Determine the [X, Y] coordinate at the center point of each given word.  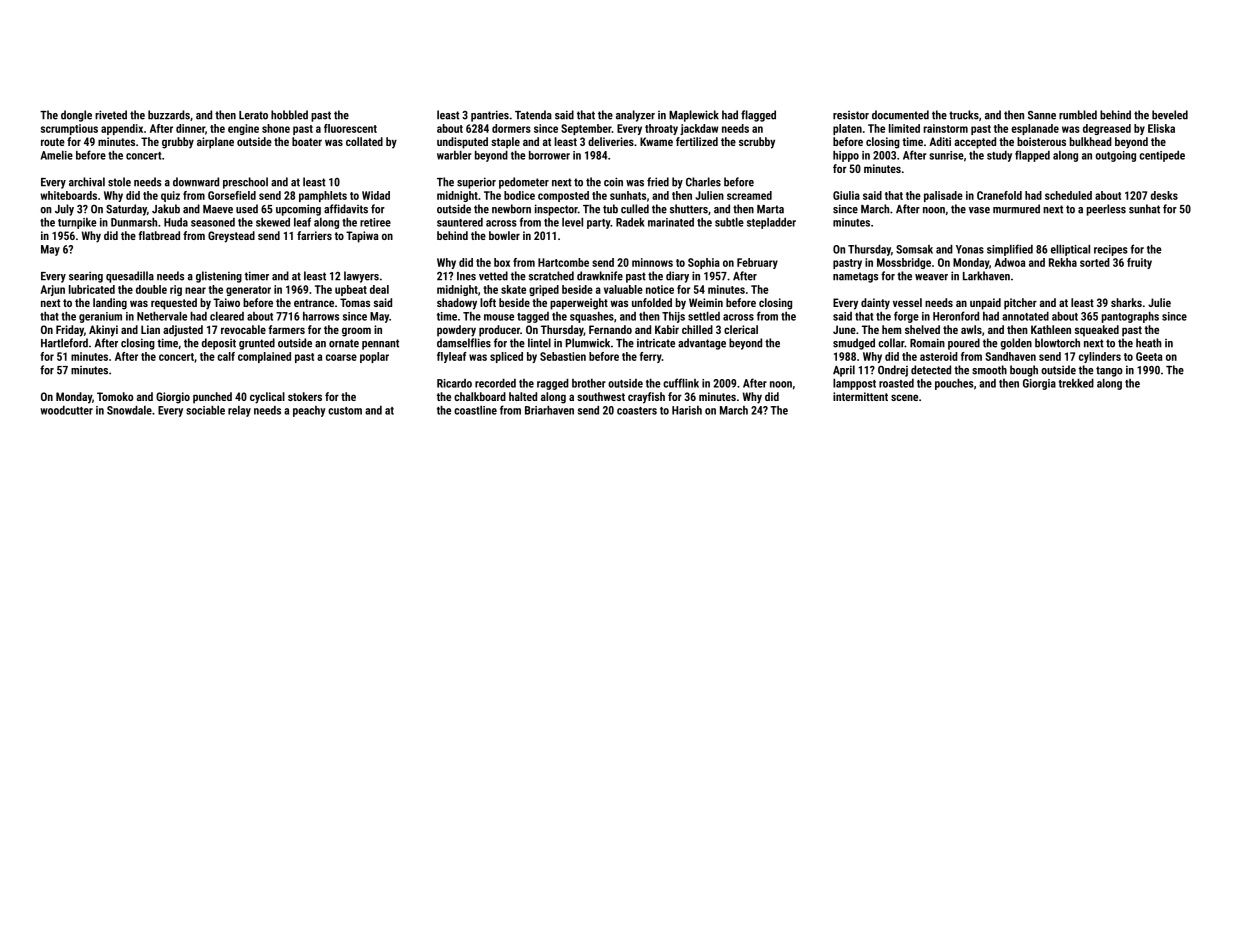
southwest [601, 396]
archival [87, 182]
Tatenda [533, 115]
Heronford [956, 316]
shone [276, 128]
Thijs [673, 317]
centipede [1162, 156]
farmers [286, 329]
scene [904, 397]
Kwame [656, 141]
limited [904, 128]
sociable [205, 410]
